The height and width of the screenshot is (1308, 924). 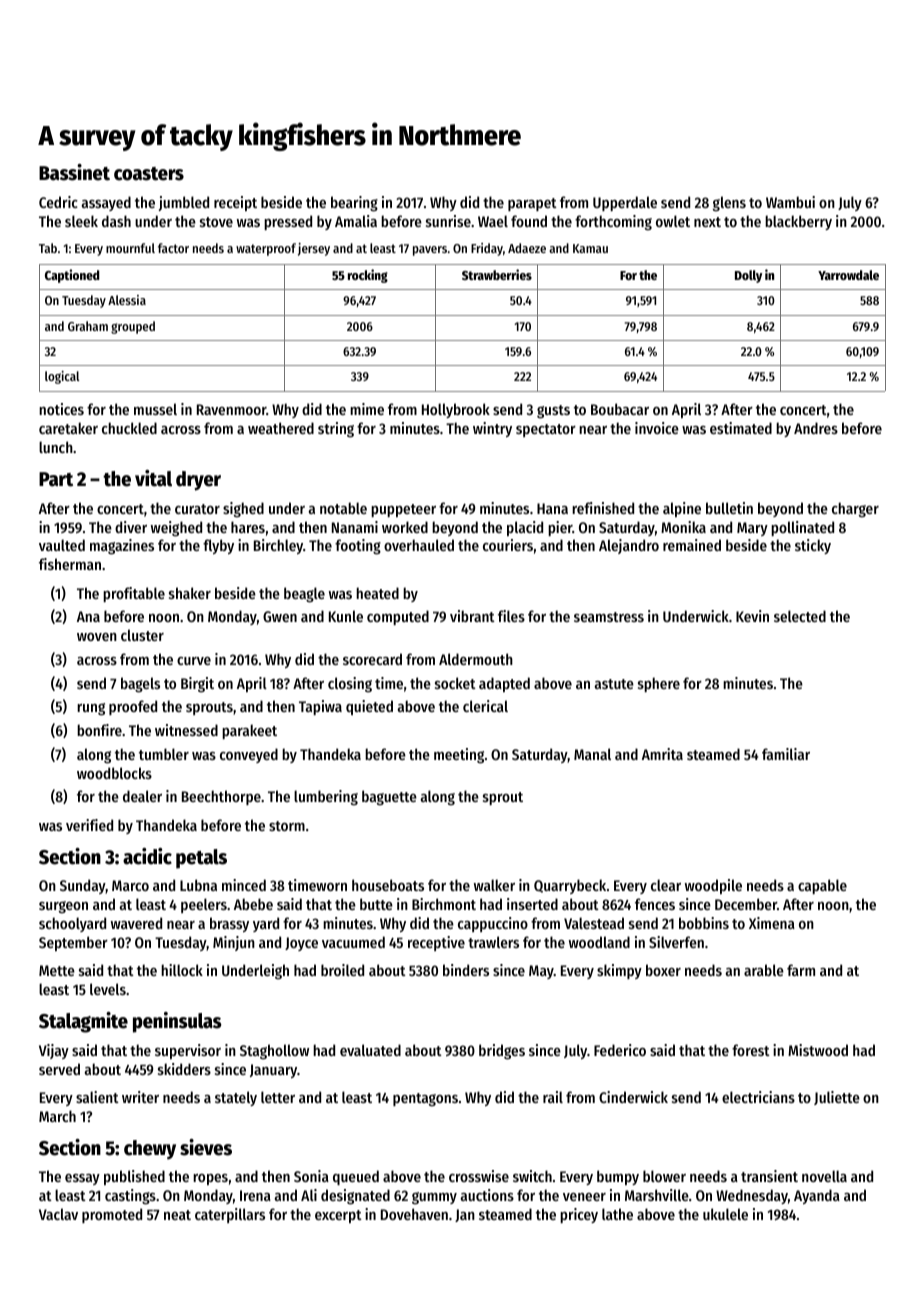 What do you see at coordinates (114, 773) in the screenshot?
I see `woodblocks` at bounding box center [114, 773].
